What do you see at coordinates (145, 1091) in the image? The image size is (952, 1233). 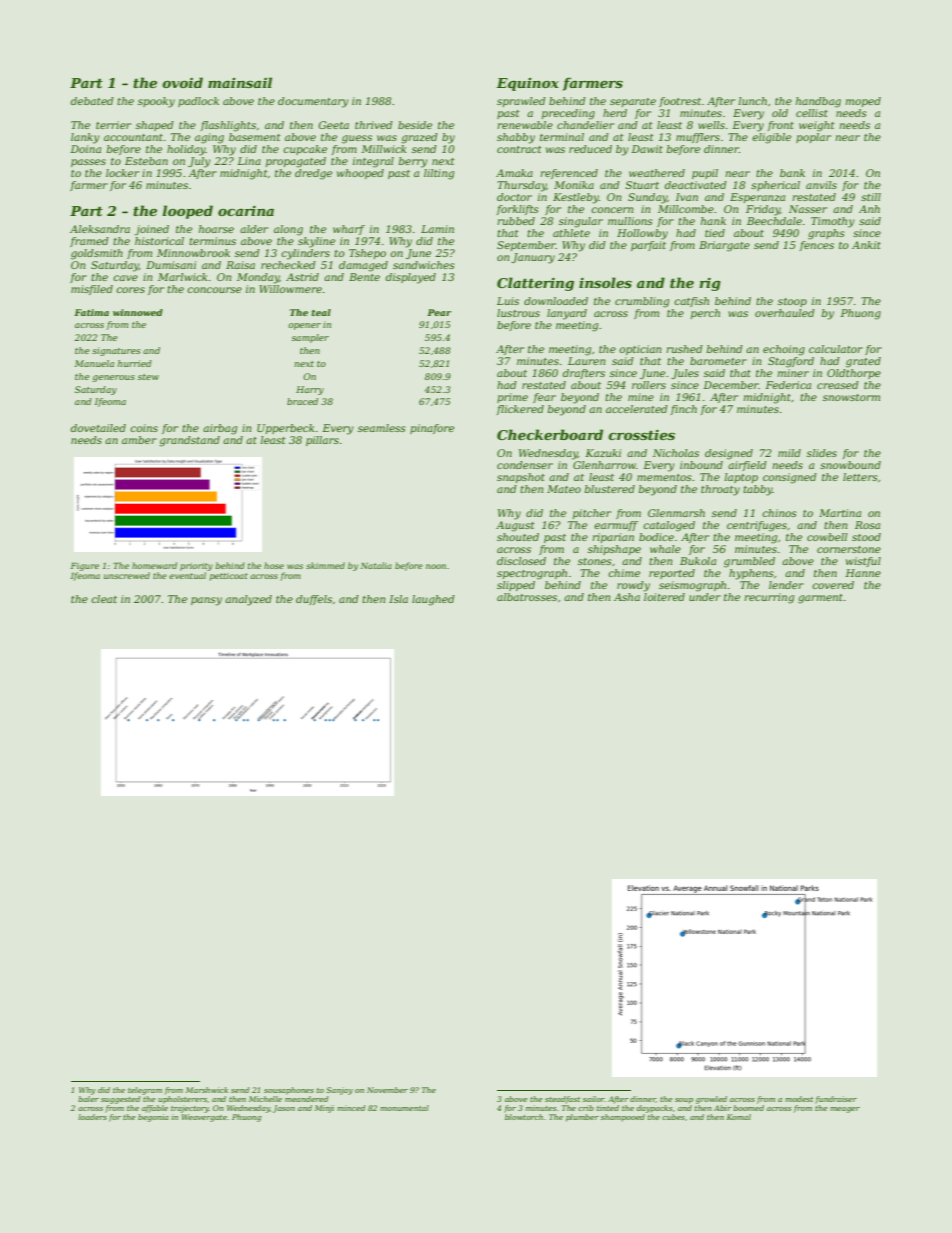 I see `telegram` at bounding box center [145, 1091].
